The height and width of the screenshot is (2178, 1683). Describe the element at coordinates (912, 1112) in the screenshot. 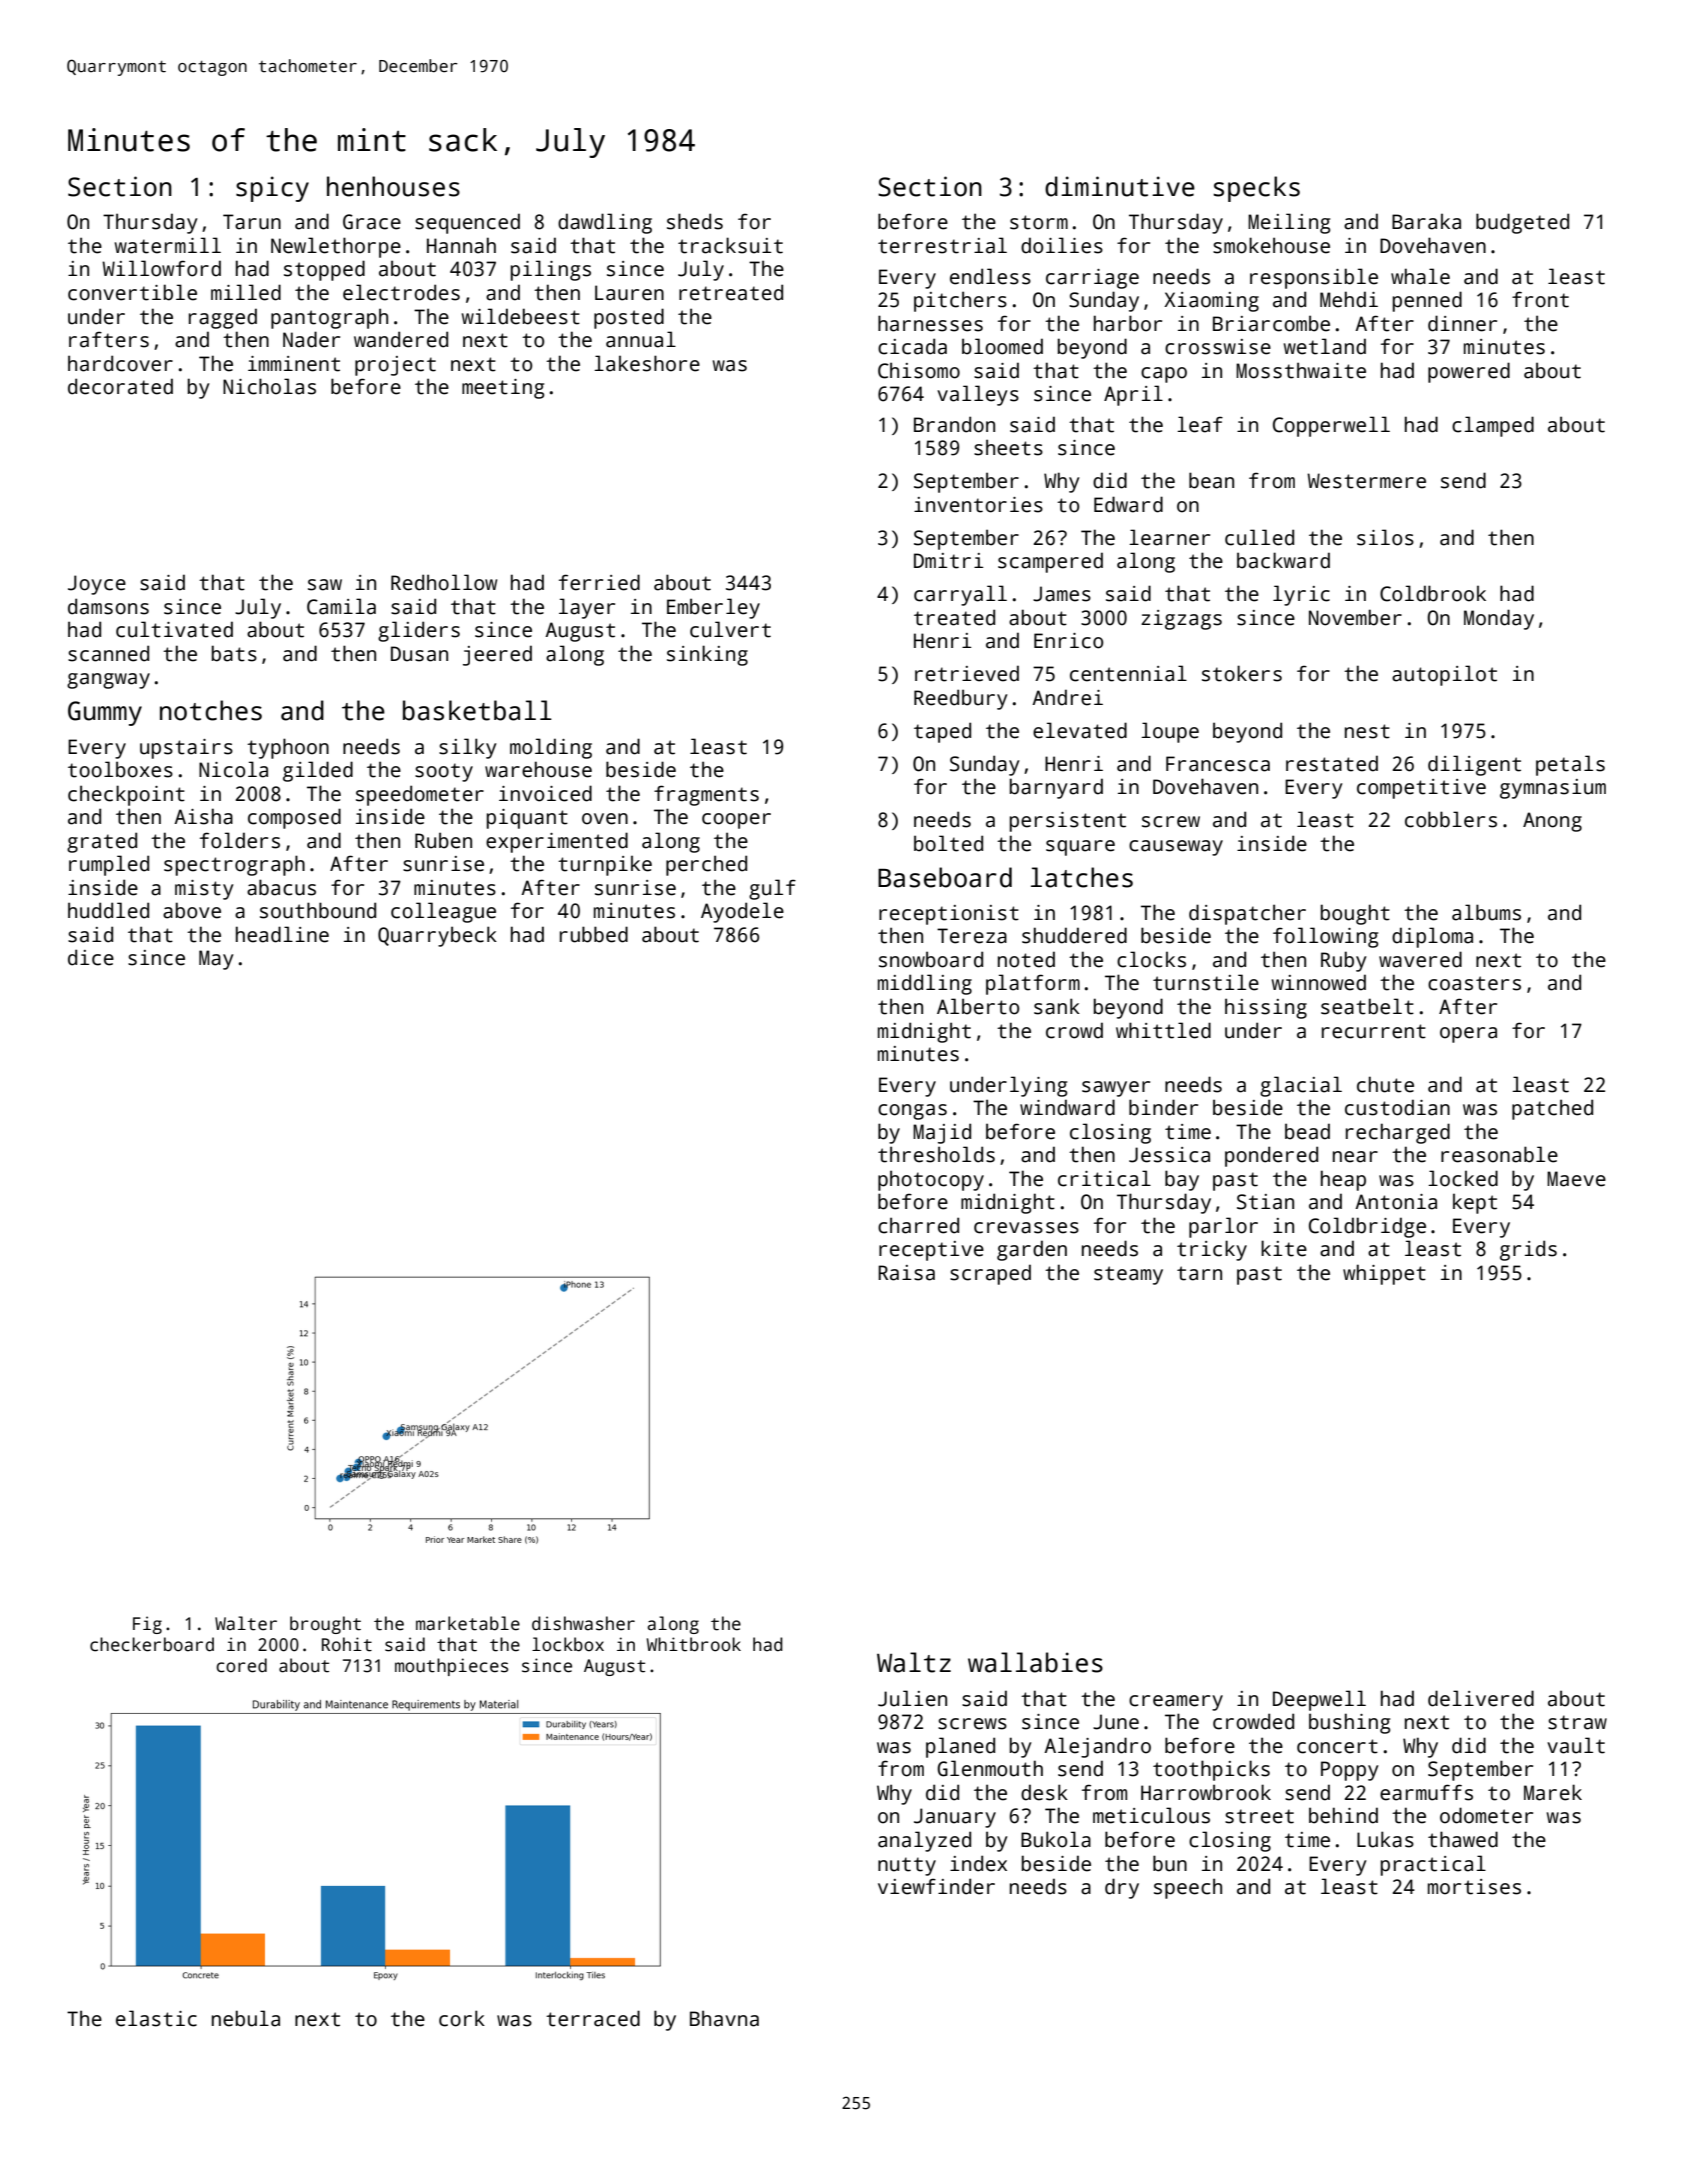

I see `congas` at that location.
